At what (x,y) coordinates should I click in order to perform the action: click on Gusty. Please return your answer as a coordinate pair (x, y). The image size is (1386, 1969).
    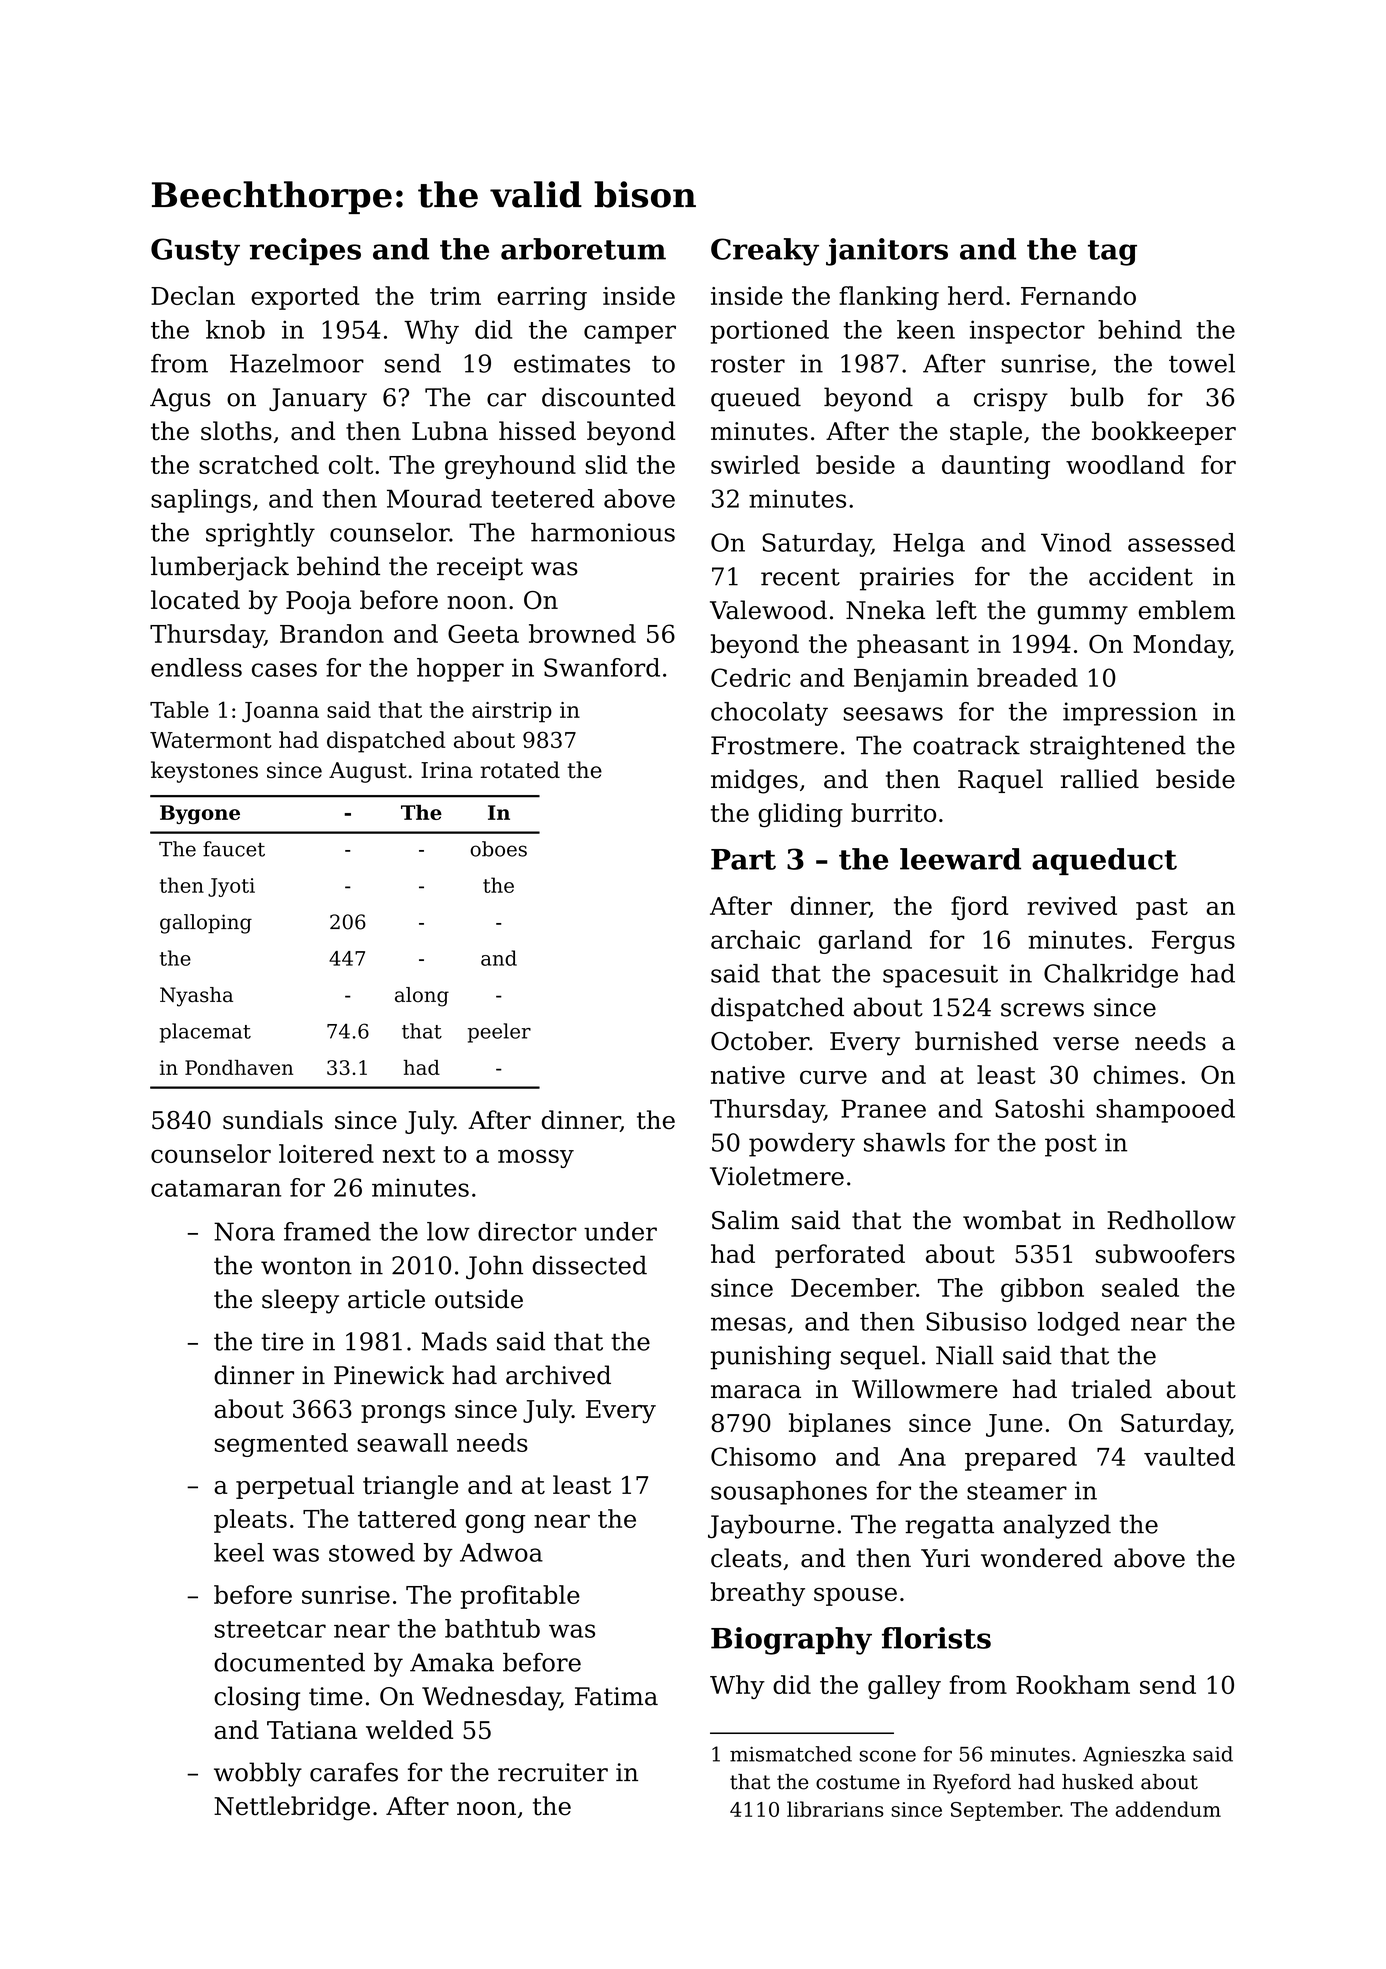
    Looking at the image, I should click on (195, 252).
